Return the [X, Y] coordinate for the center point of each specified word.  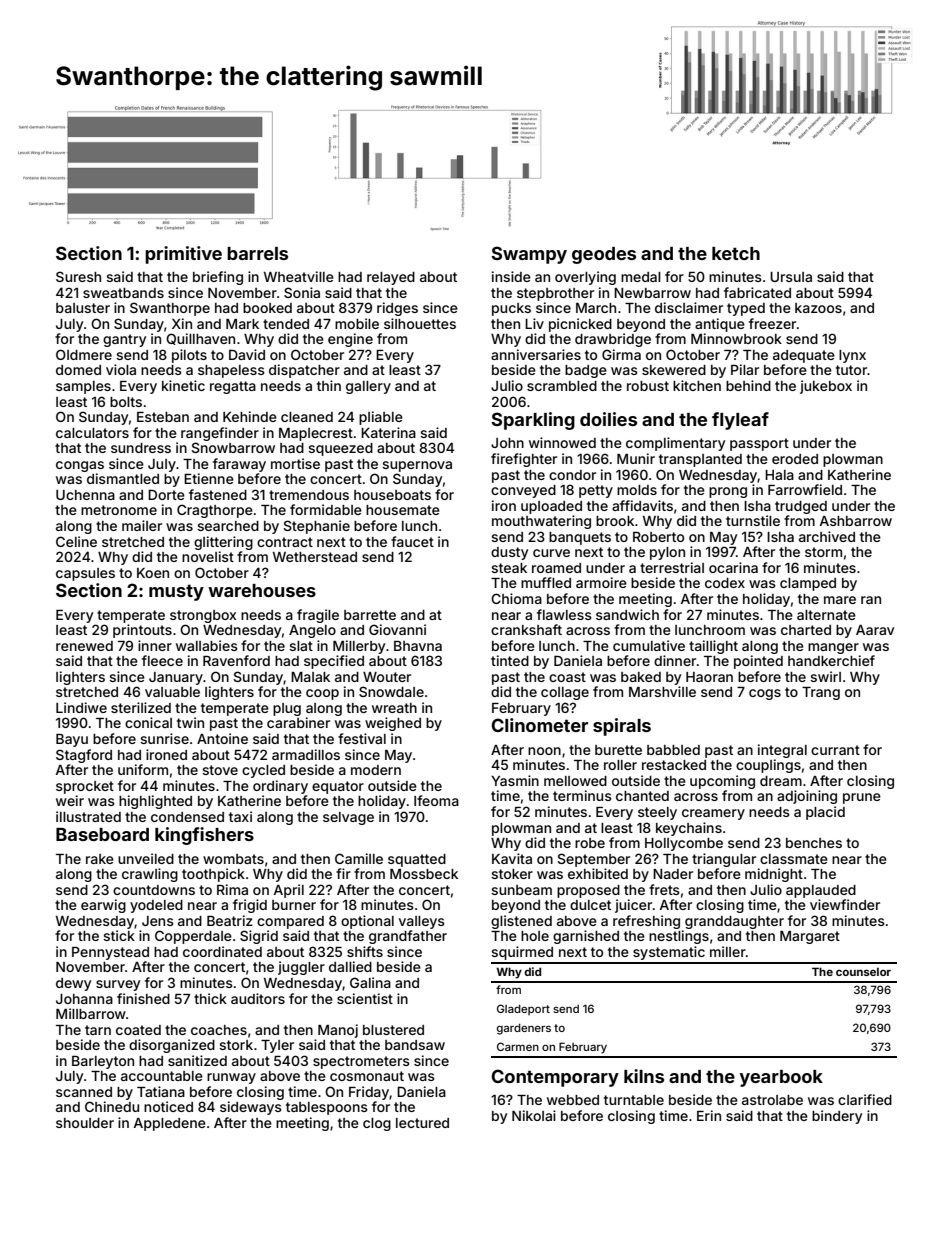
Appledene [170, 1124]
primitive [183, 255]
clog [377, 1124]
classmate [794, 859]
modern [376, 770]
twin [190, 722]
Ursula [791, 277]
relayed [391, 278]
